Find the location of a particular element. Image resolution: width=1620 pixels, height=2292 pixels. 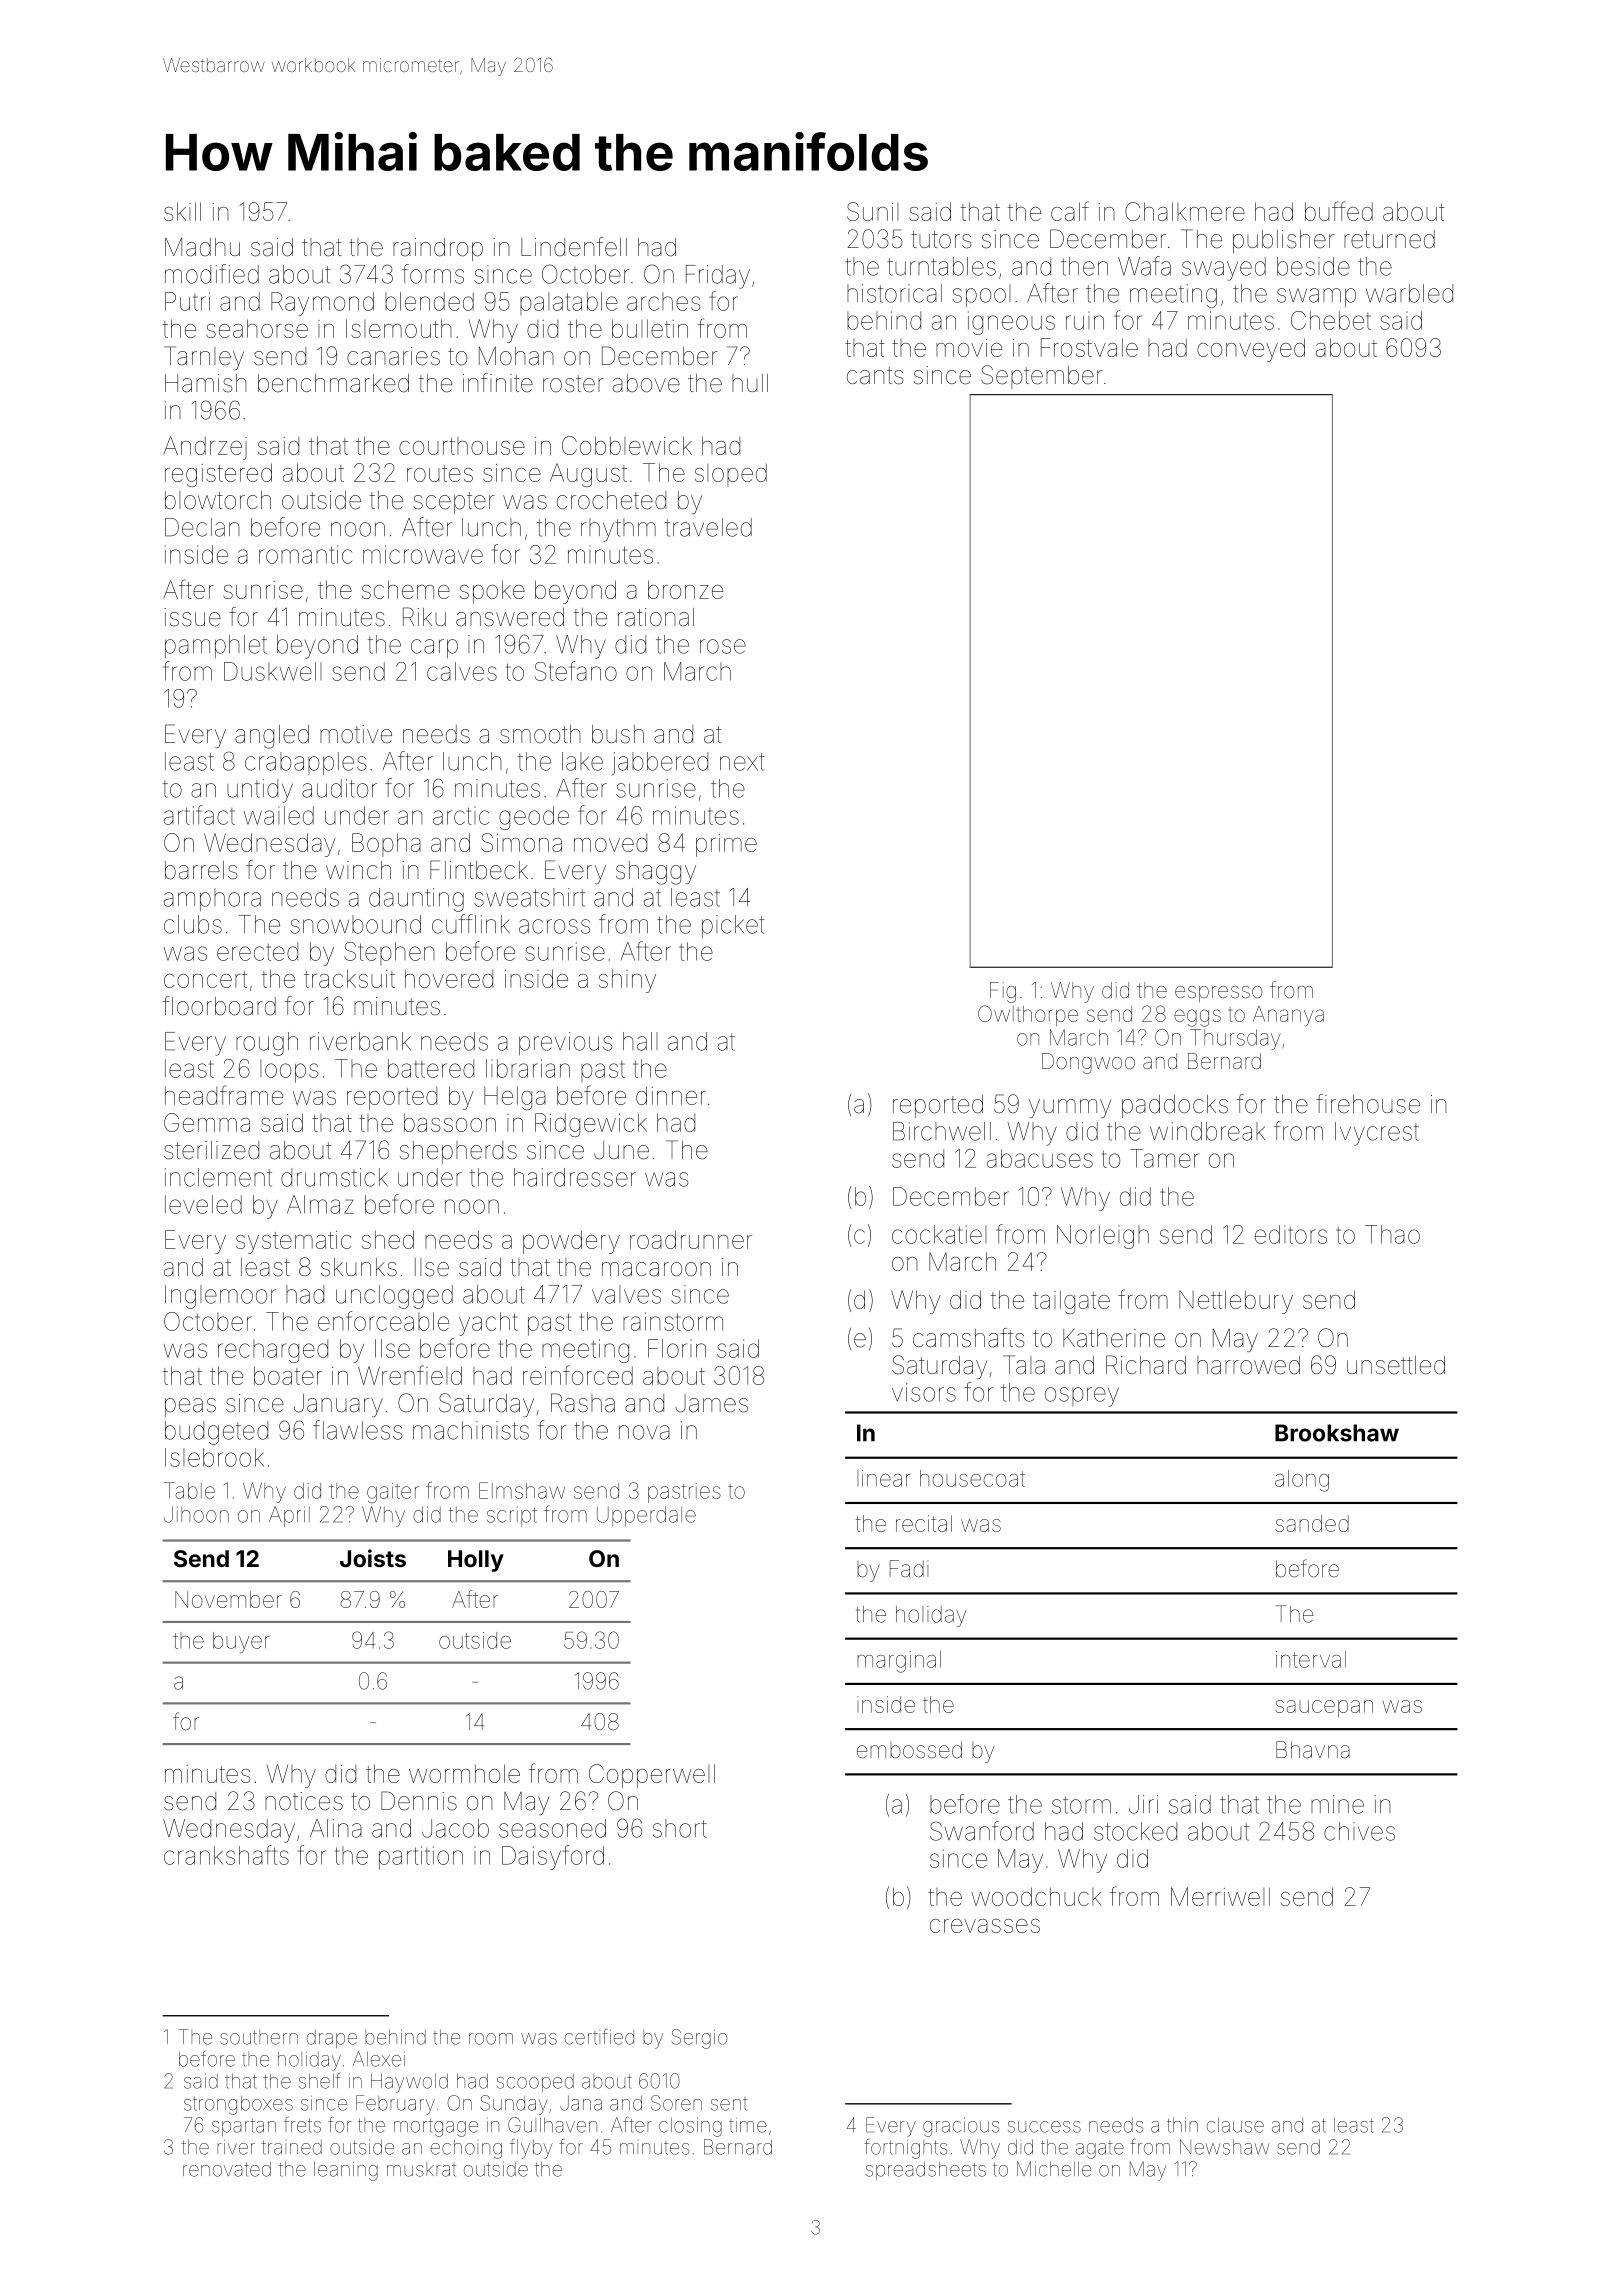

next is located at coordinates (742, 762).
